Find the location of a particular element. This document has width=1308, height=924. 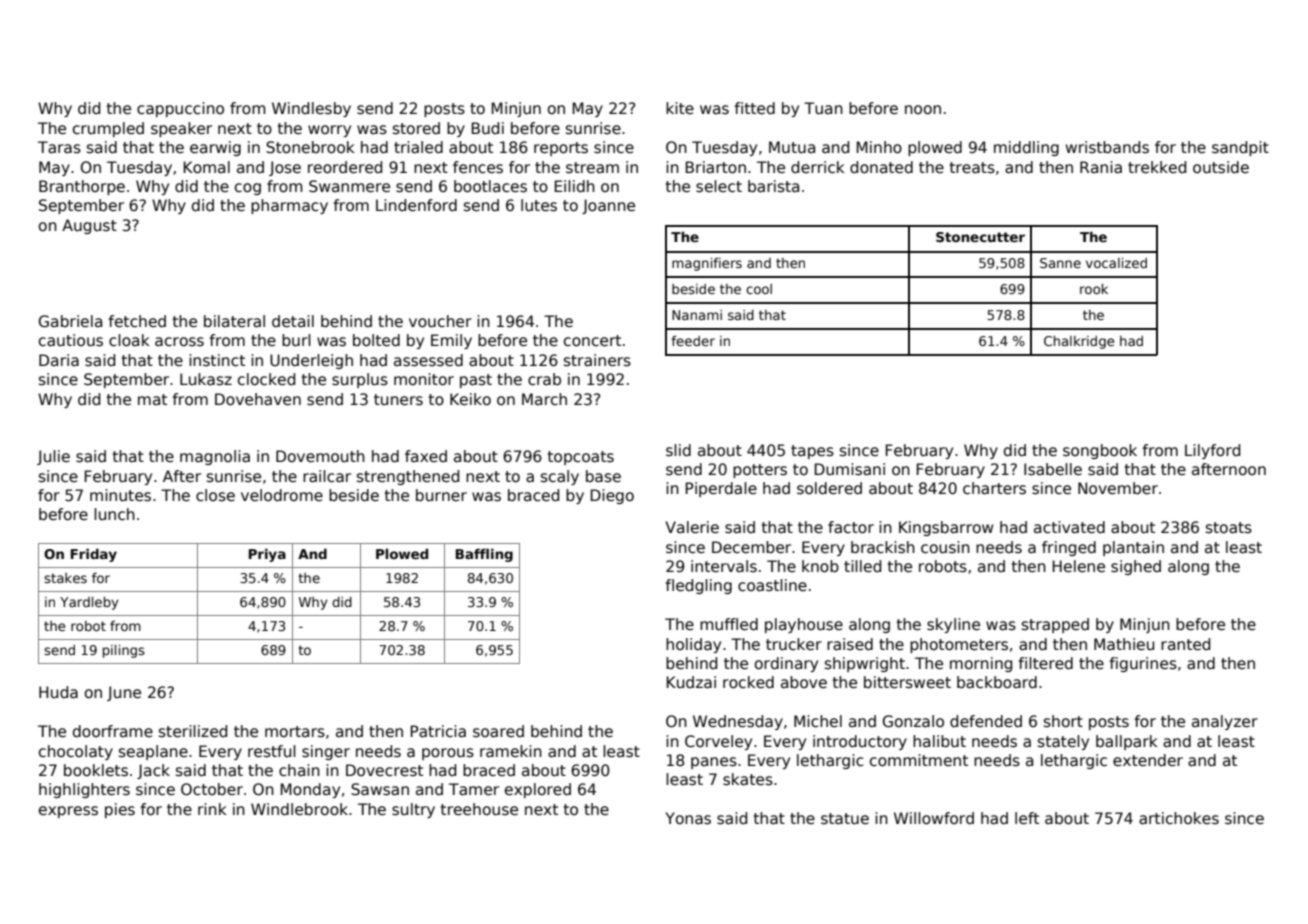

rink is located at coordinates (212, 809).
